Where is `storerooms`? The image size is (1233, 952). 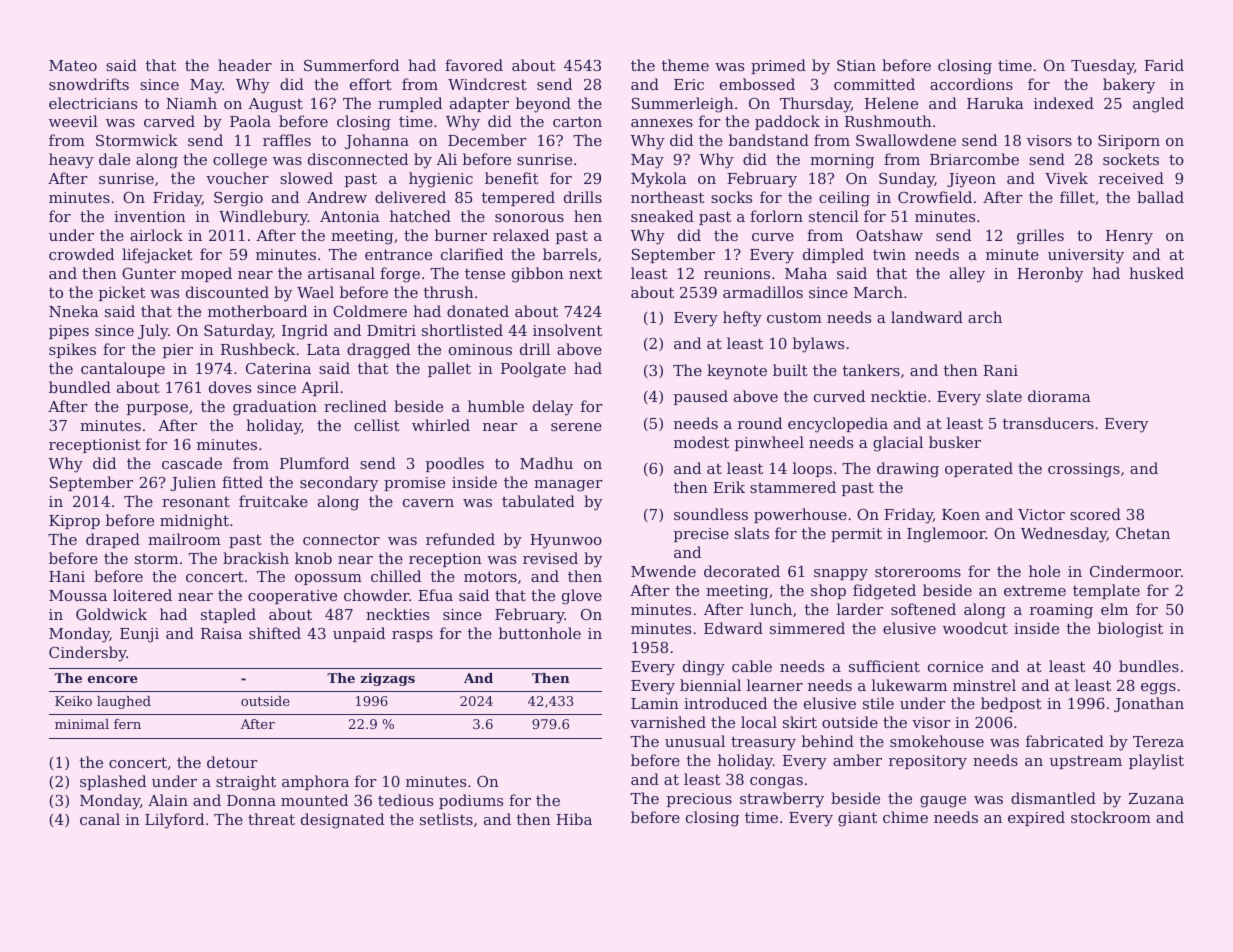
storerooms is located at coordinates (918, 571).
